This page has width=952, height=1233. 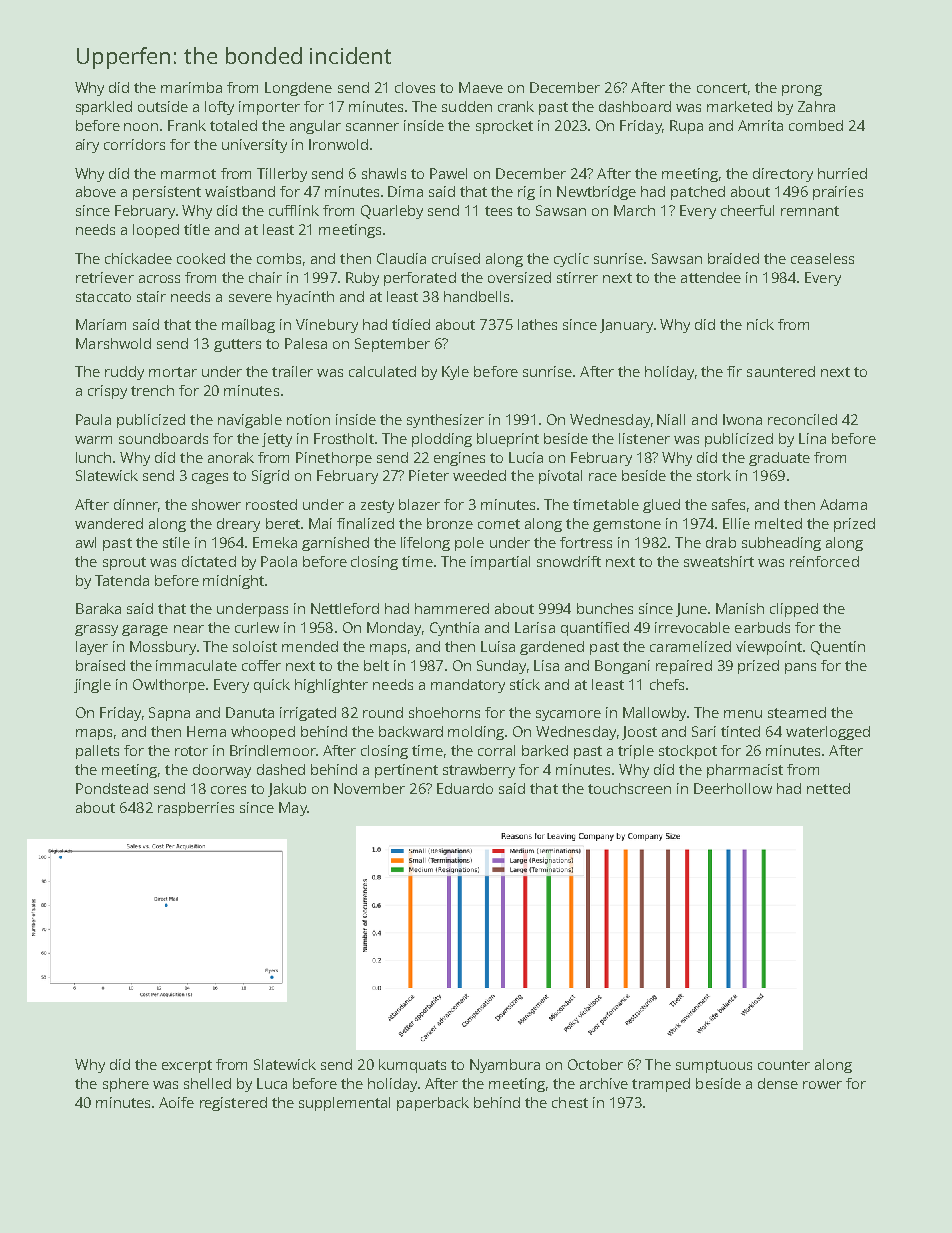 What do you see at coordinates (96, 191) in the page?
I see `above` at bounding box center [96, 191].
